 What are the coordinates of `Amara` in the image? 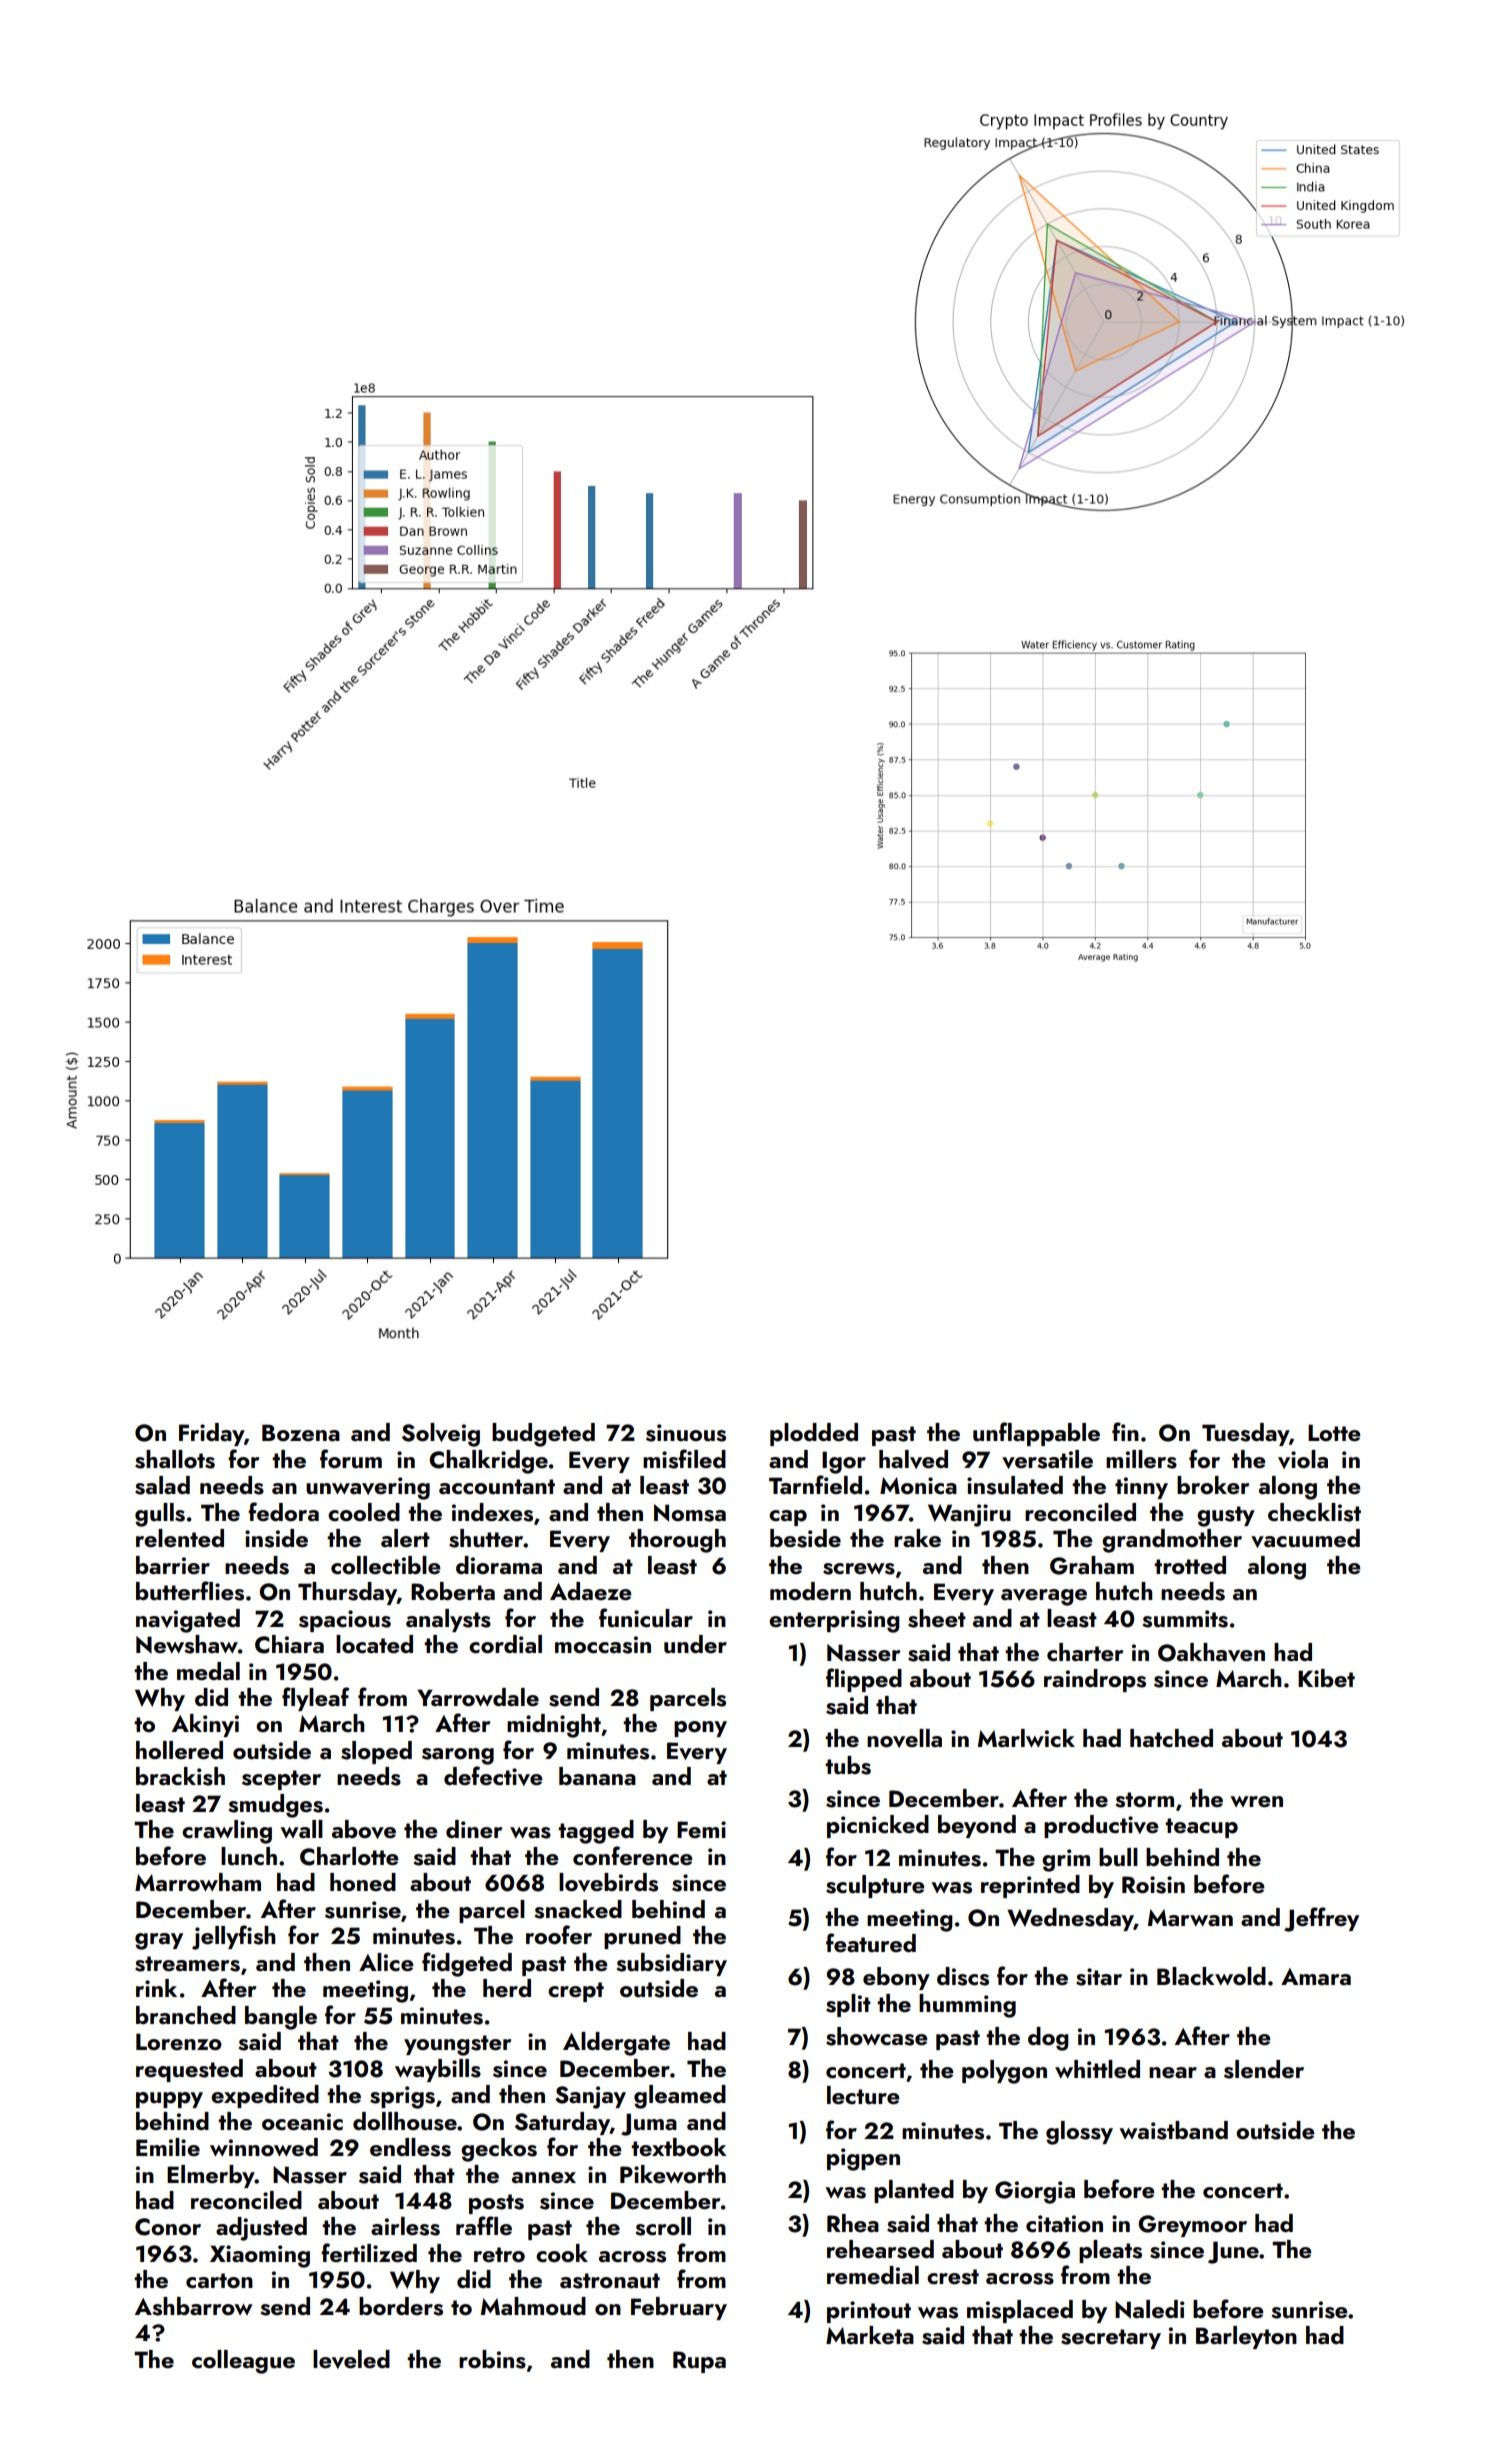 It's located at (1316, 1976).
